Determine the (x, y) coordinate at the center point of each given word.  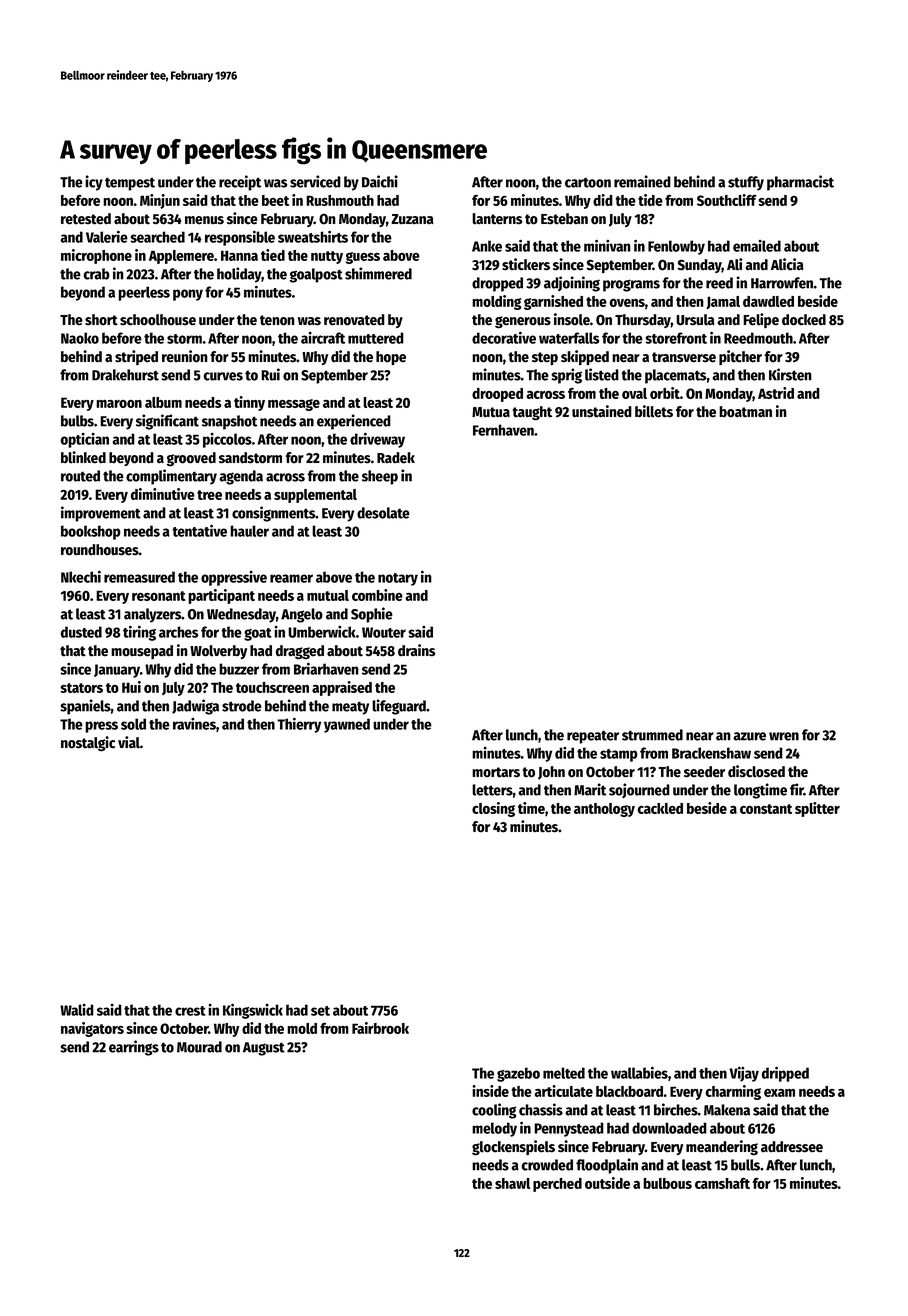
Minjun (160, 201)
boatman (745, 412)
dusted (81, 632)
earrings (134, 1048)
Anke (487, 246)
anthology (604, 810)
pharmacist (800, 183)
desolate (383, 513)
